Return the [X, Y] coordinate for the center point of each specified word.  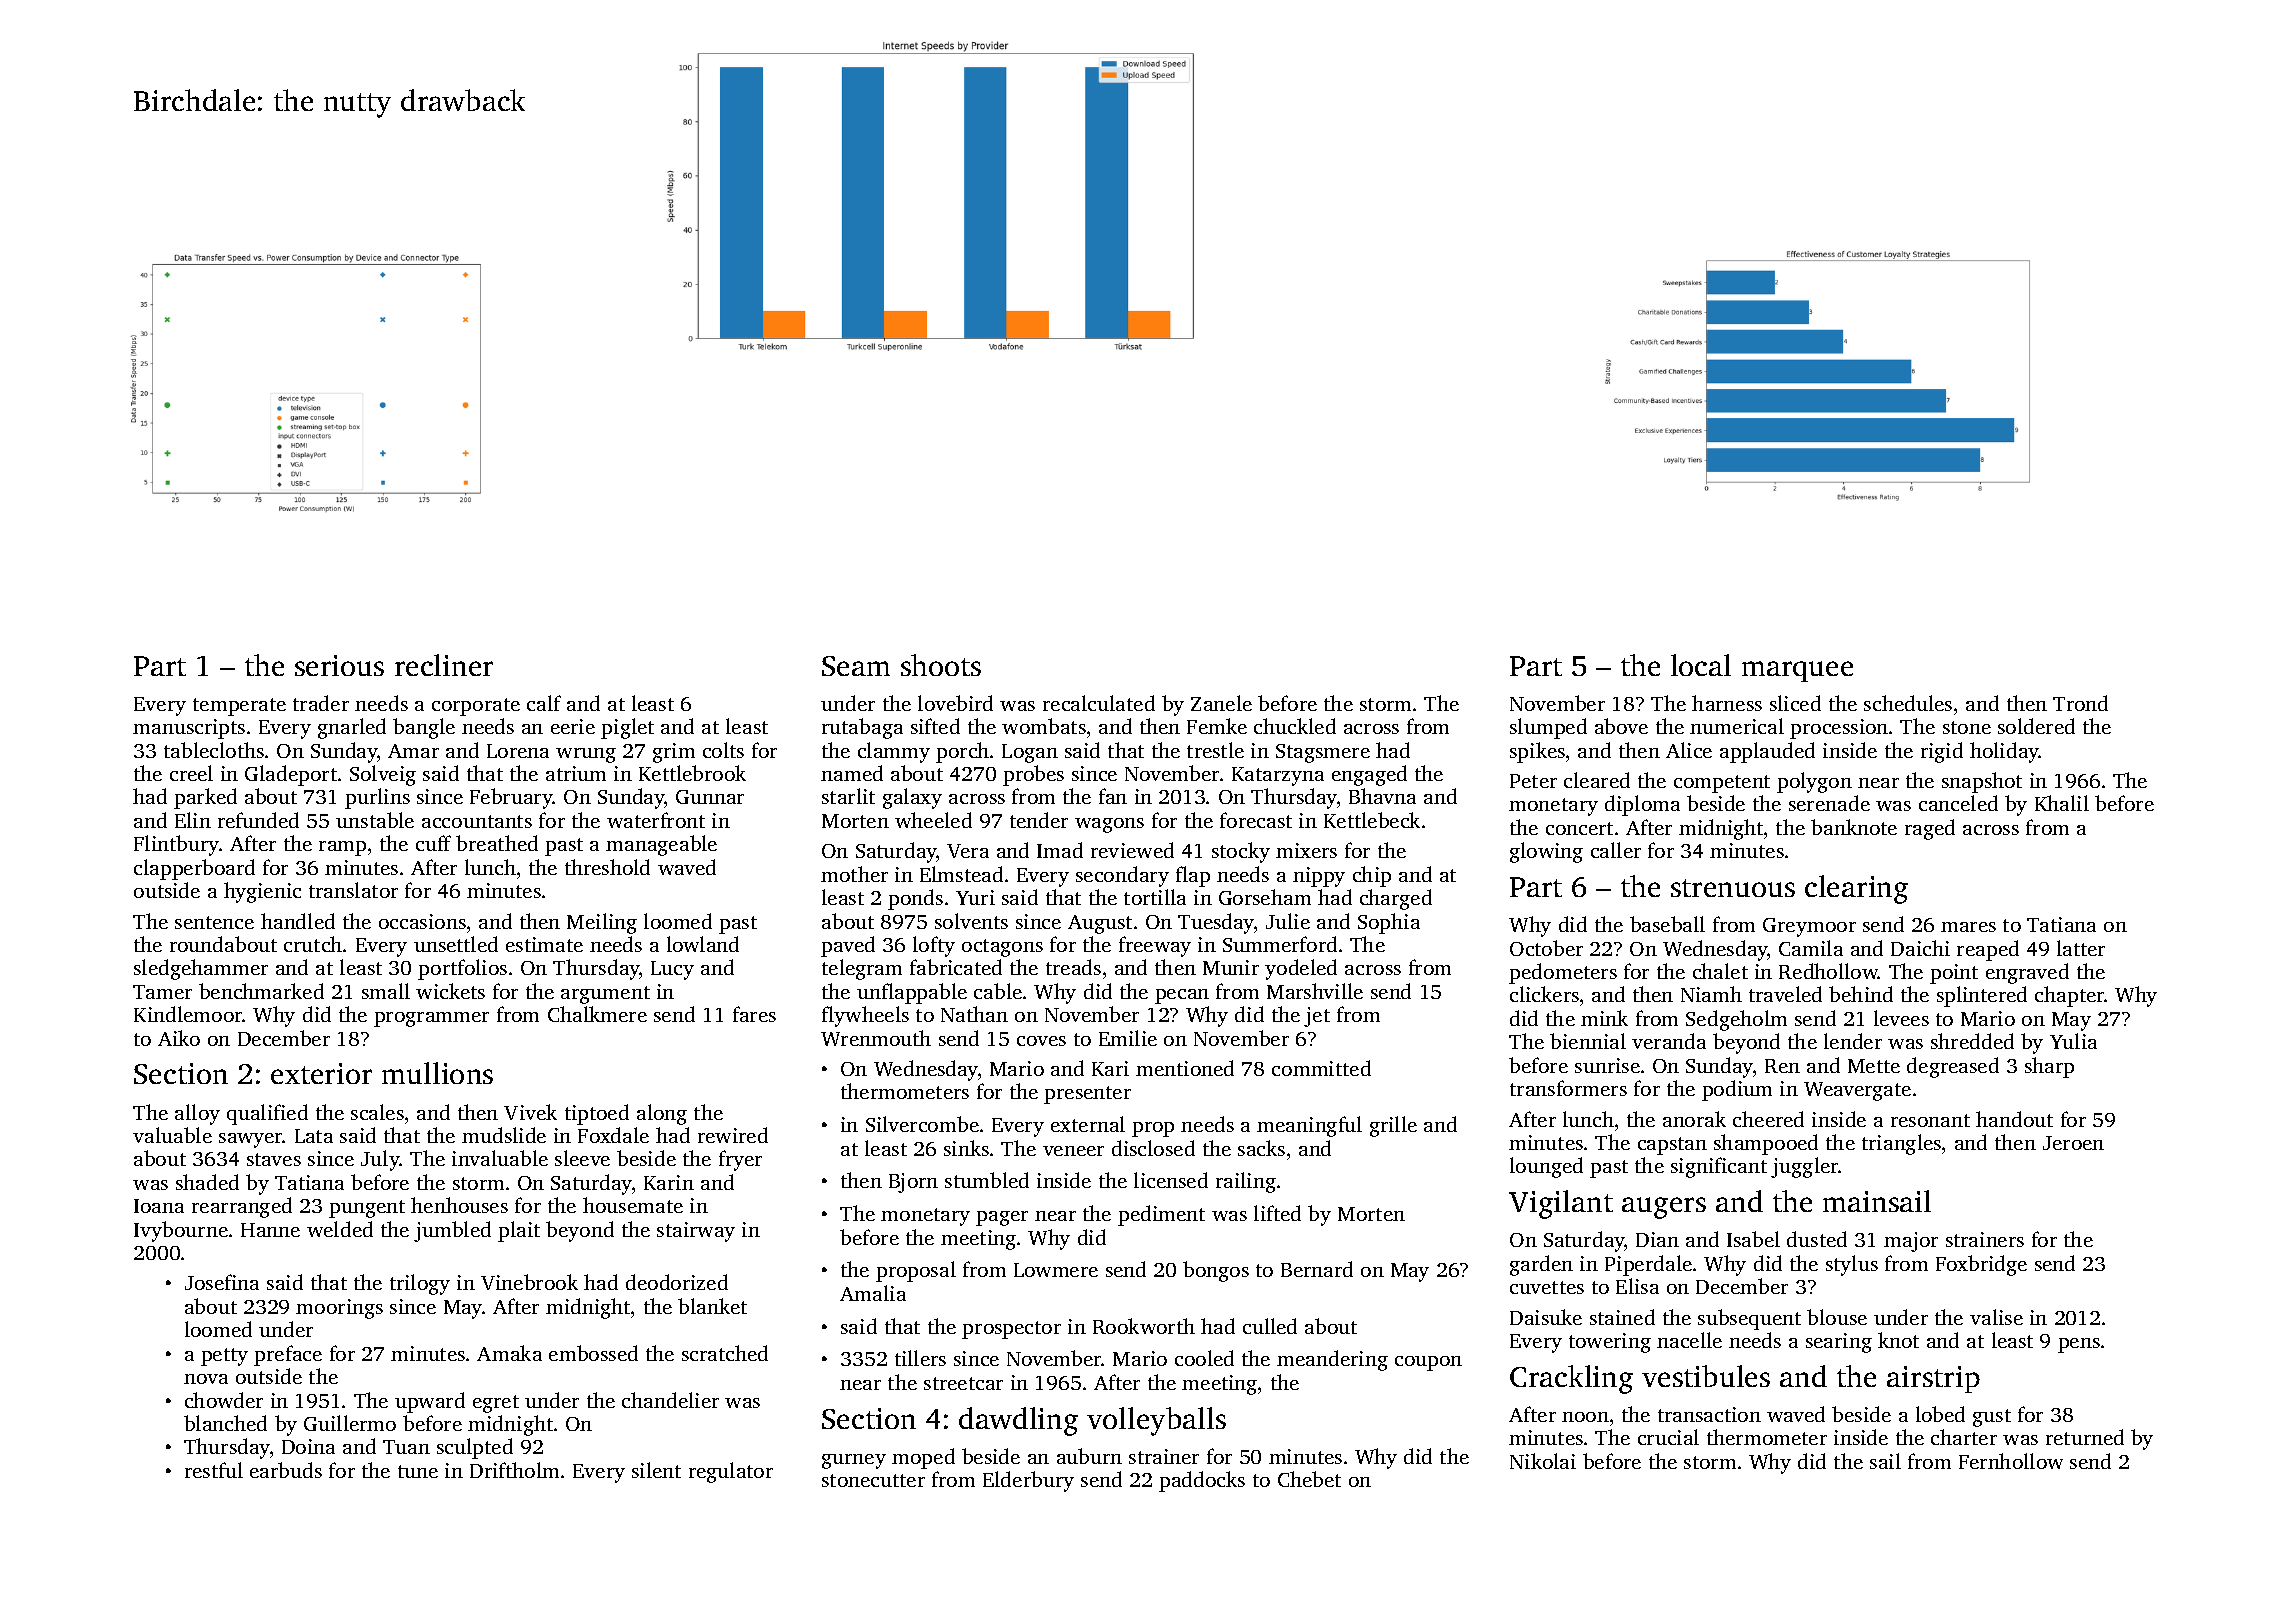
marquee [1797, 671]
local [1701, 665]
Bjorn [913, 1183]
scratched [725, 1353]
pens [2079, 1345]
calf [544, 703]
